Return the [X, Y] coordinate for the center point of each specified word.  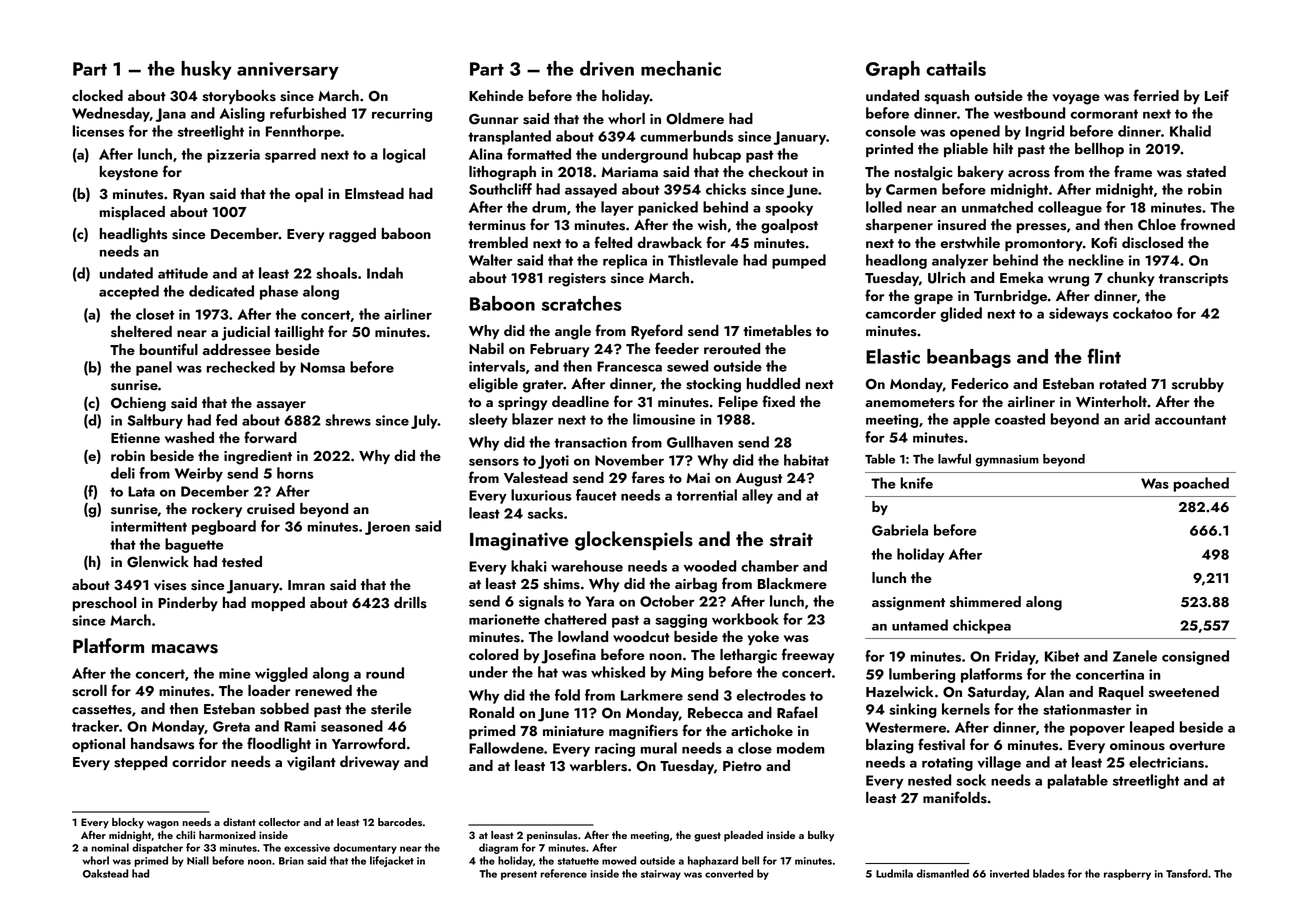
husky [206, 70]
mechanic [681, 68]
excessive [307, 848]
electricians [1166, 762]
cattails [956, 68]
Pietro [742, 766]
